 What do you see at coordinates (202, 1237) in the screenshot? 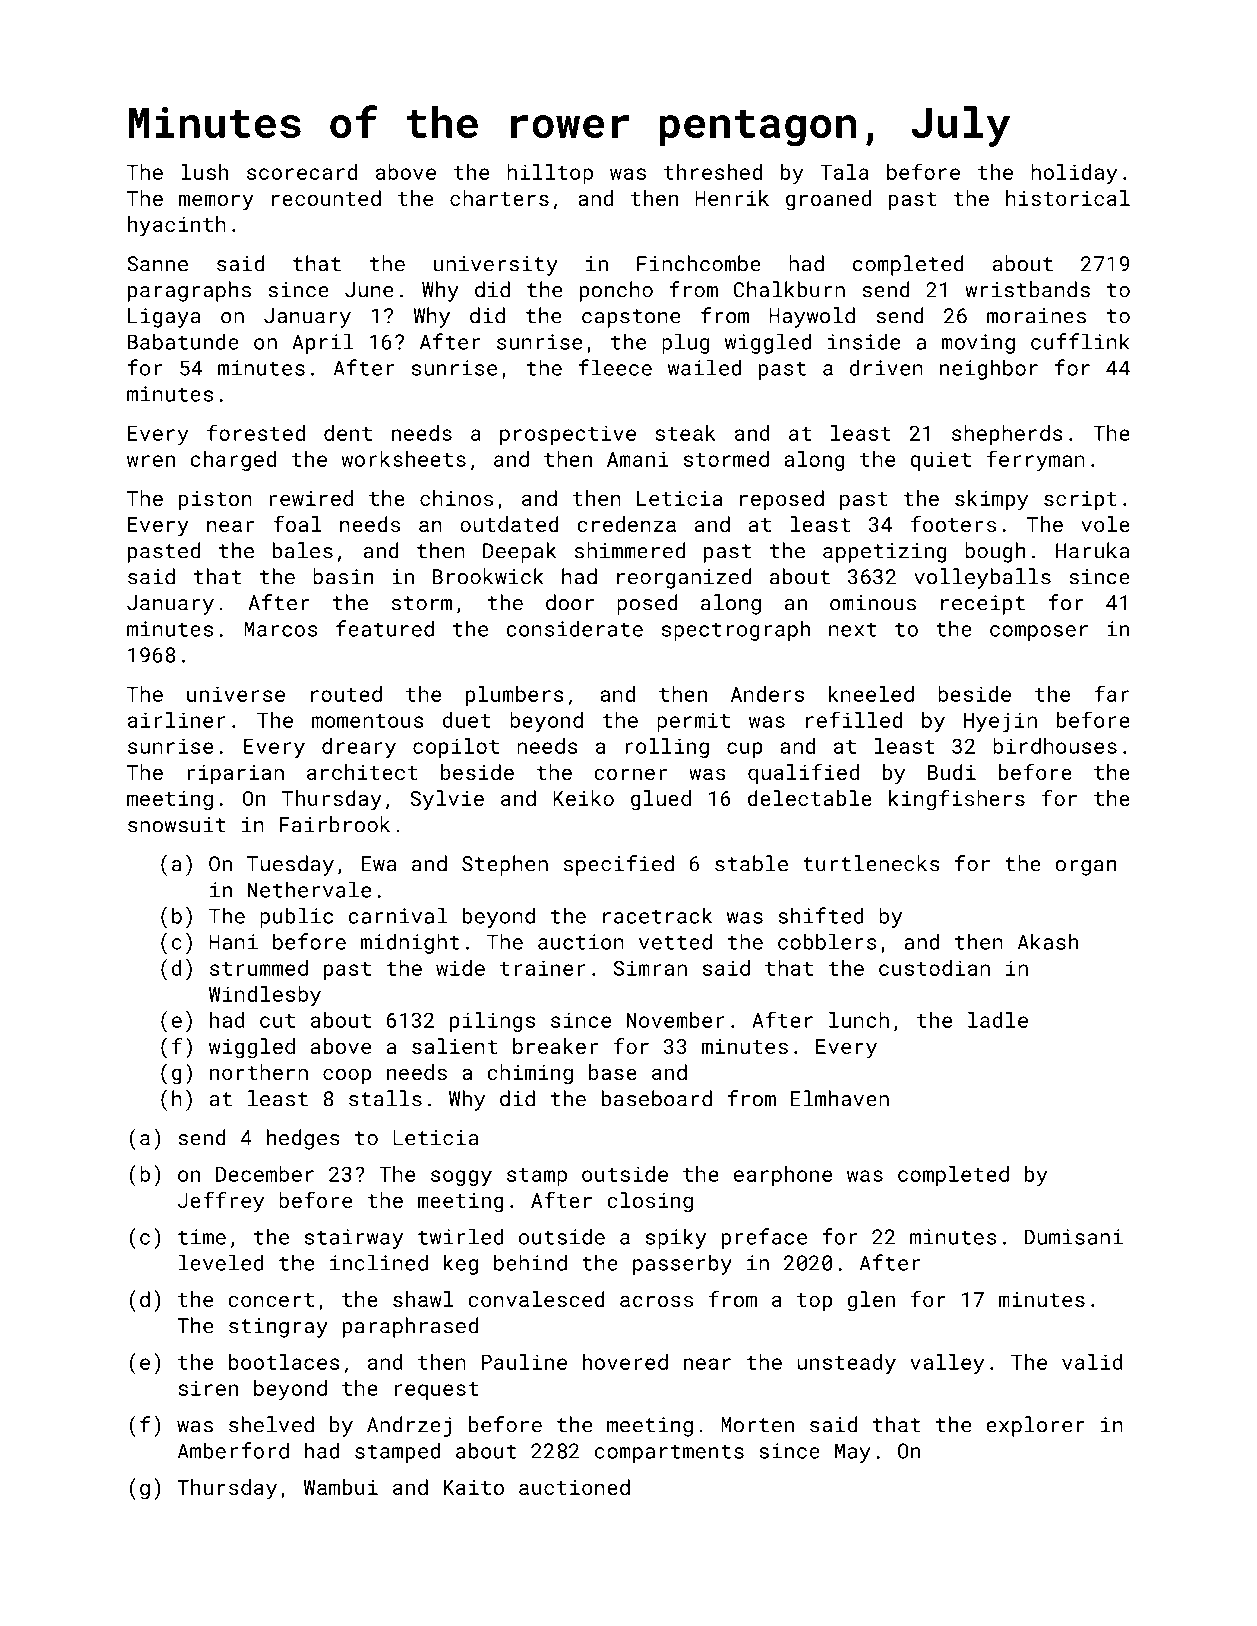
I see `time` at bounding box center [202, 1237].
